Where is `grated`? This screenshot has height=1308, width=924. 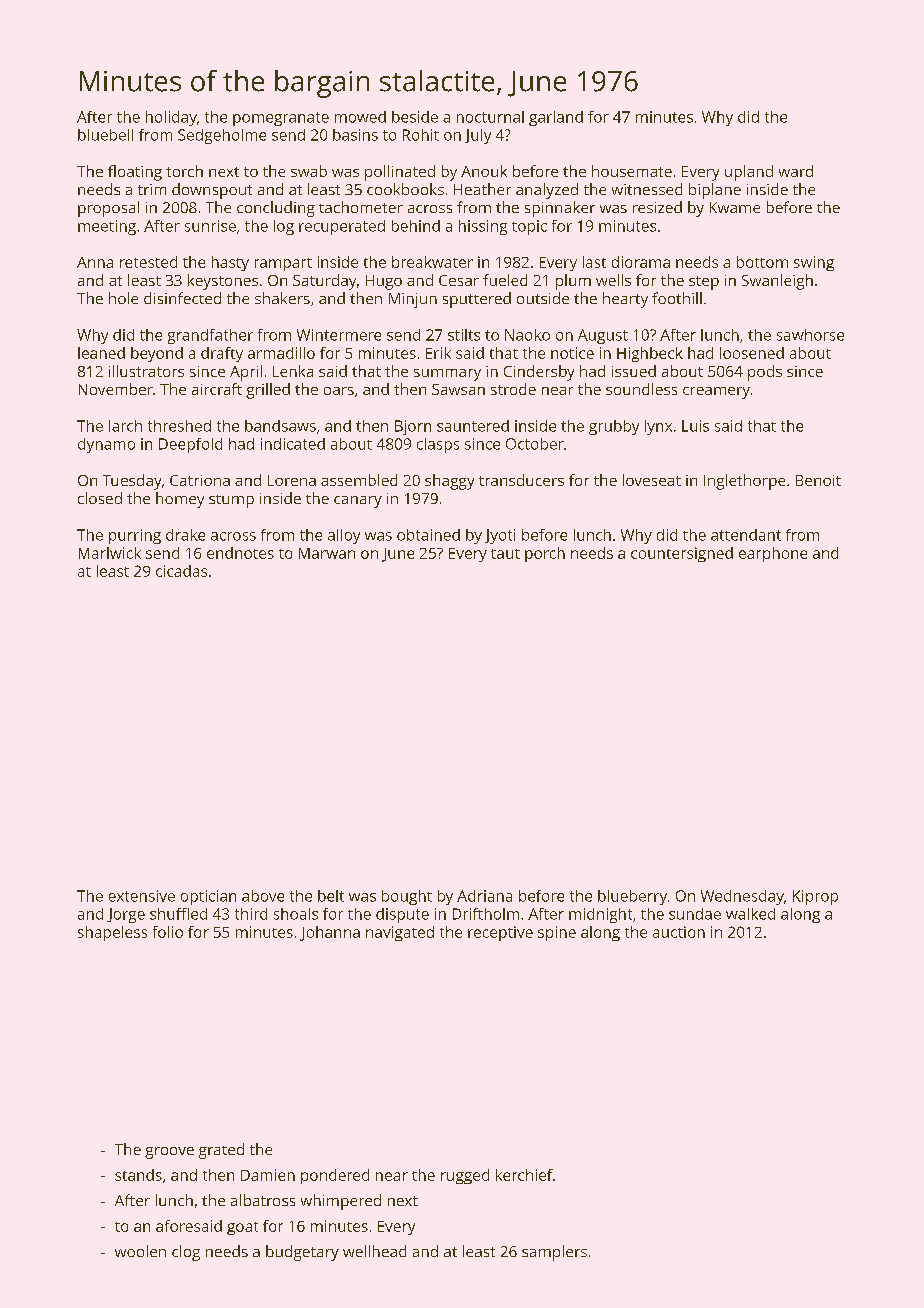
grated is located at coordinates (221, 1151).
